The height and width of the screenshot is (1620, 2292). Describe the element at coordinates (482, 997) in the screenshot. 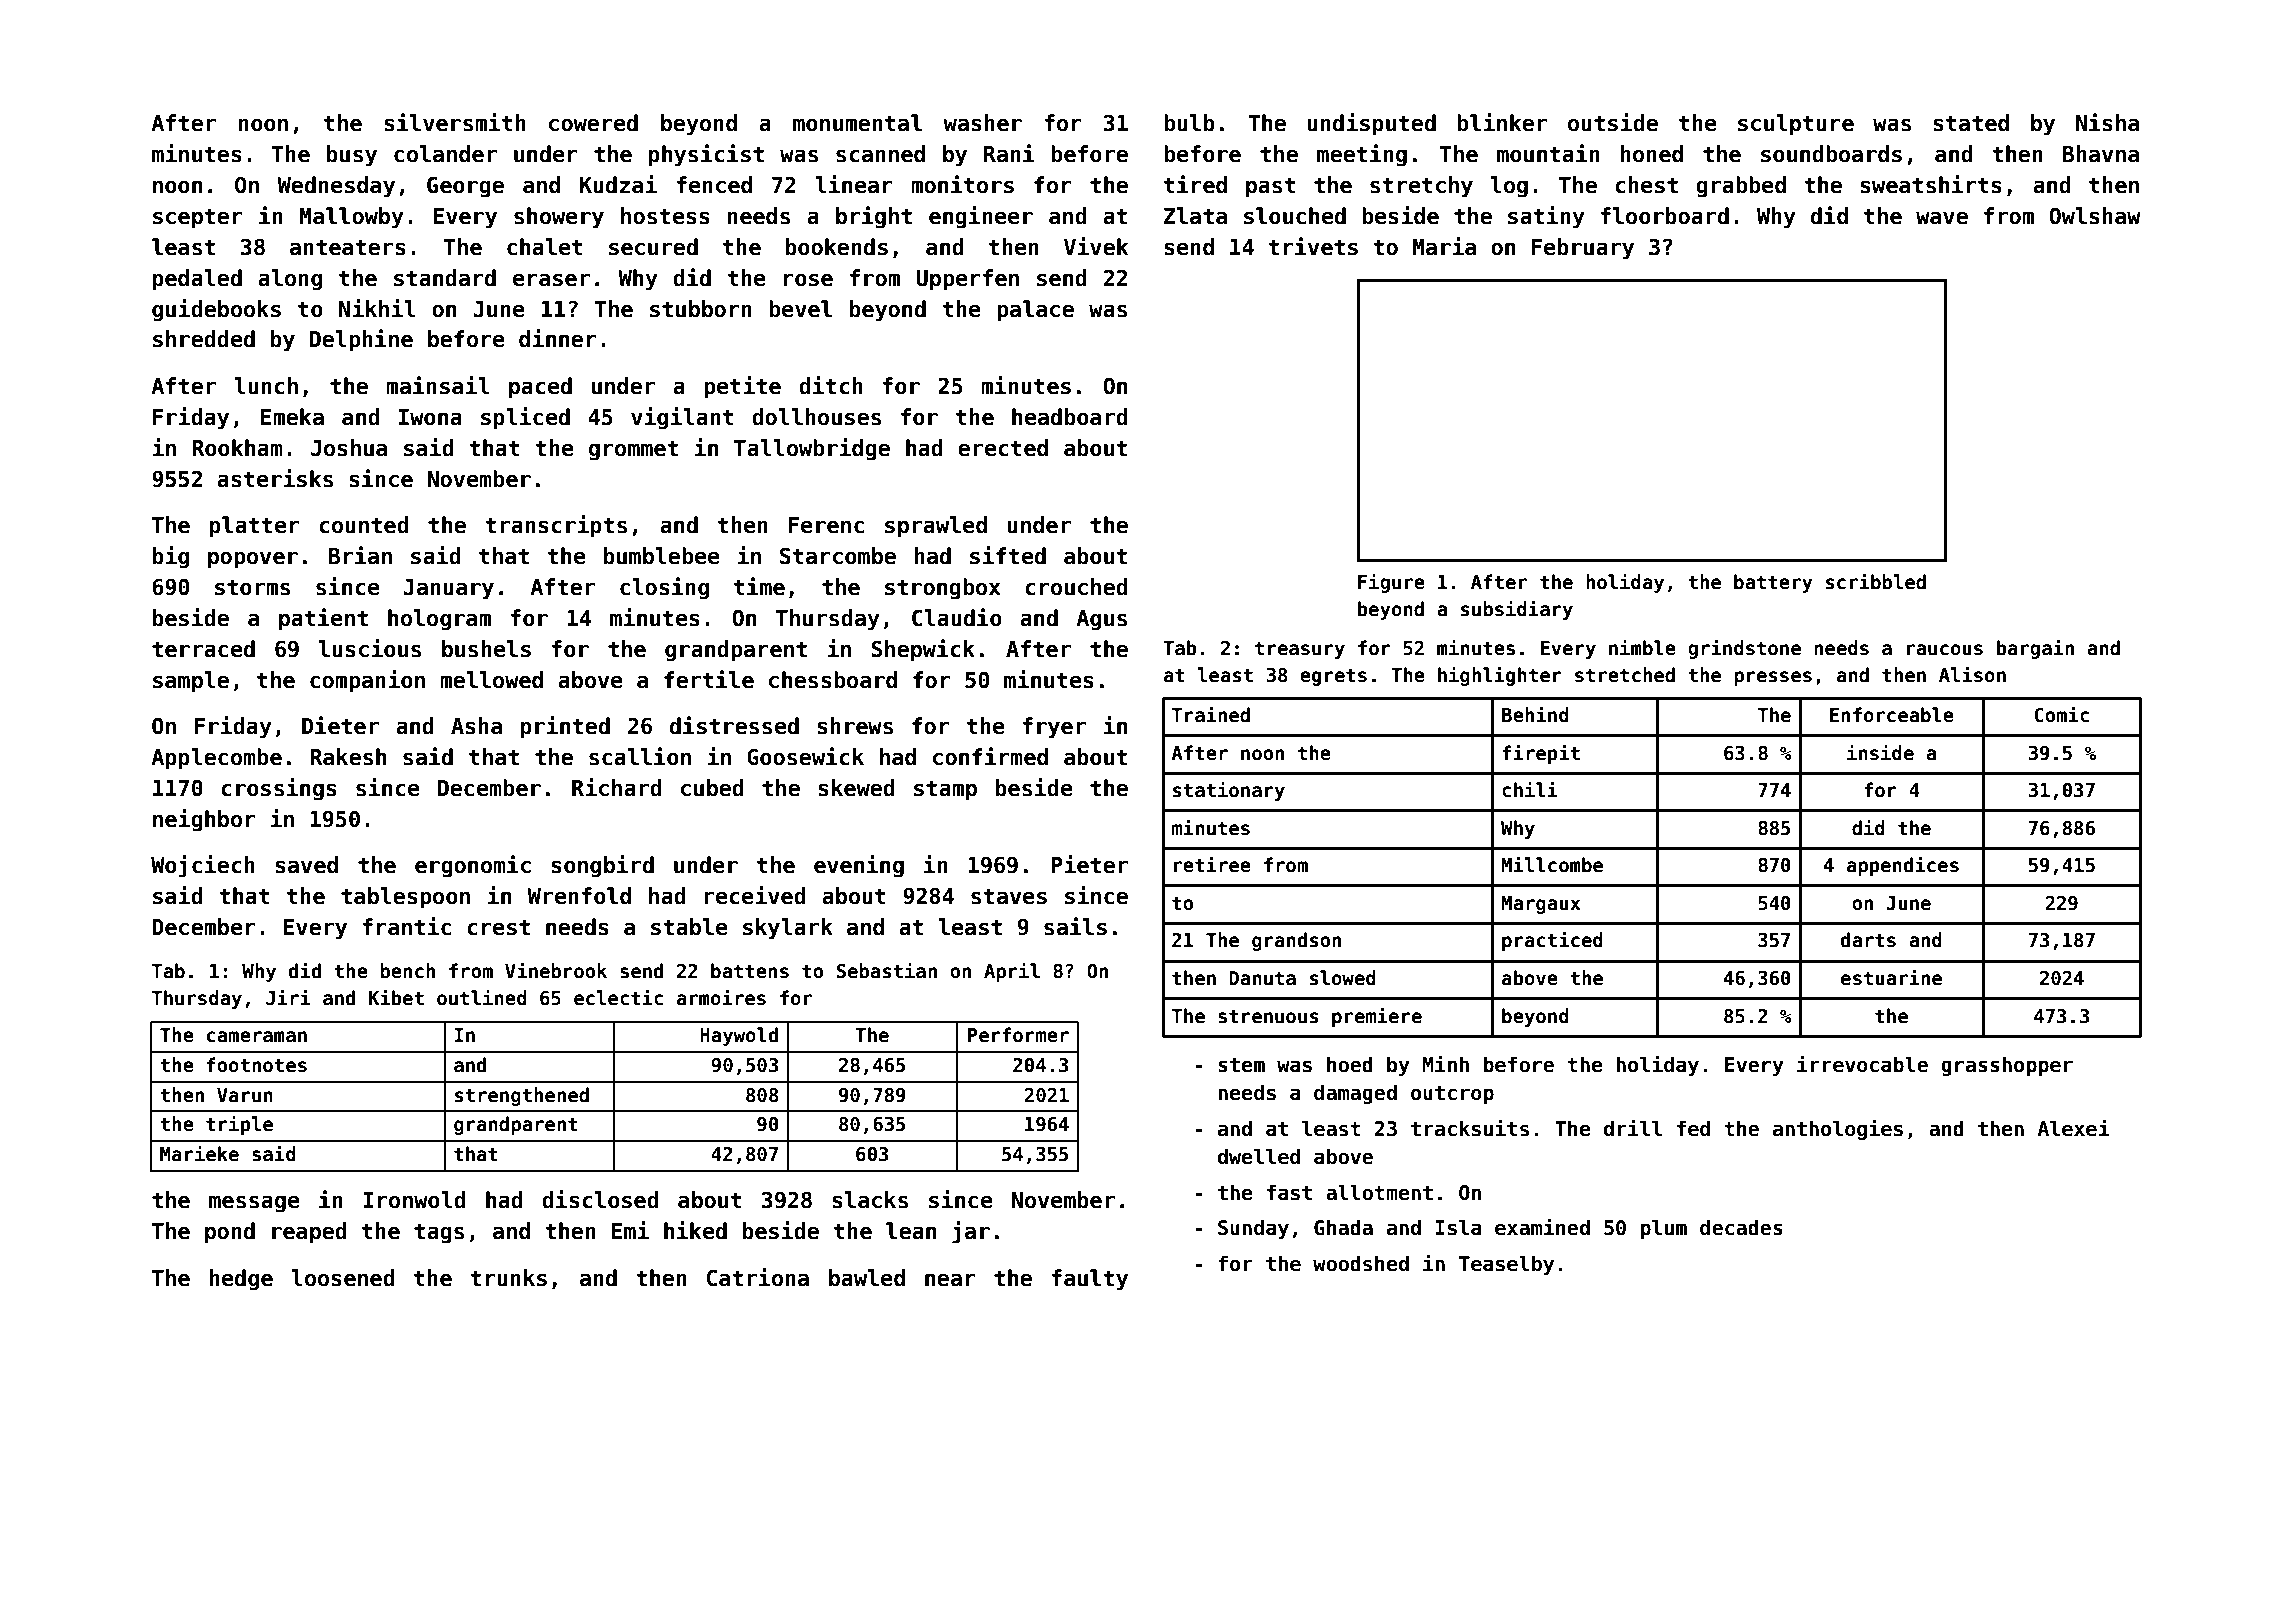

I see `outlined` at that location.
